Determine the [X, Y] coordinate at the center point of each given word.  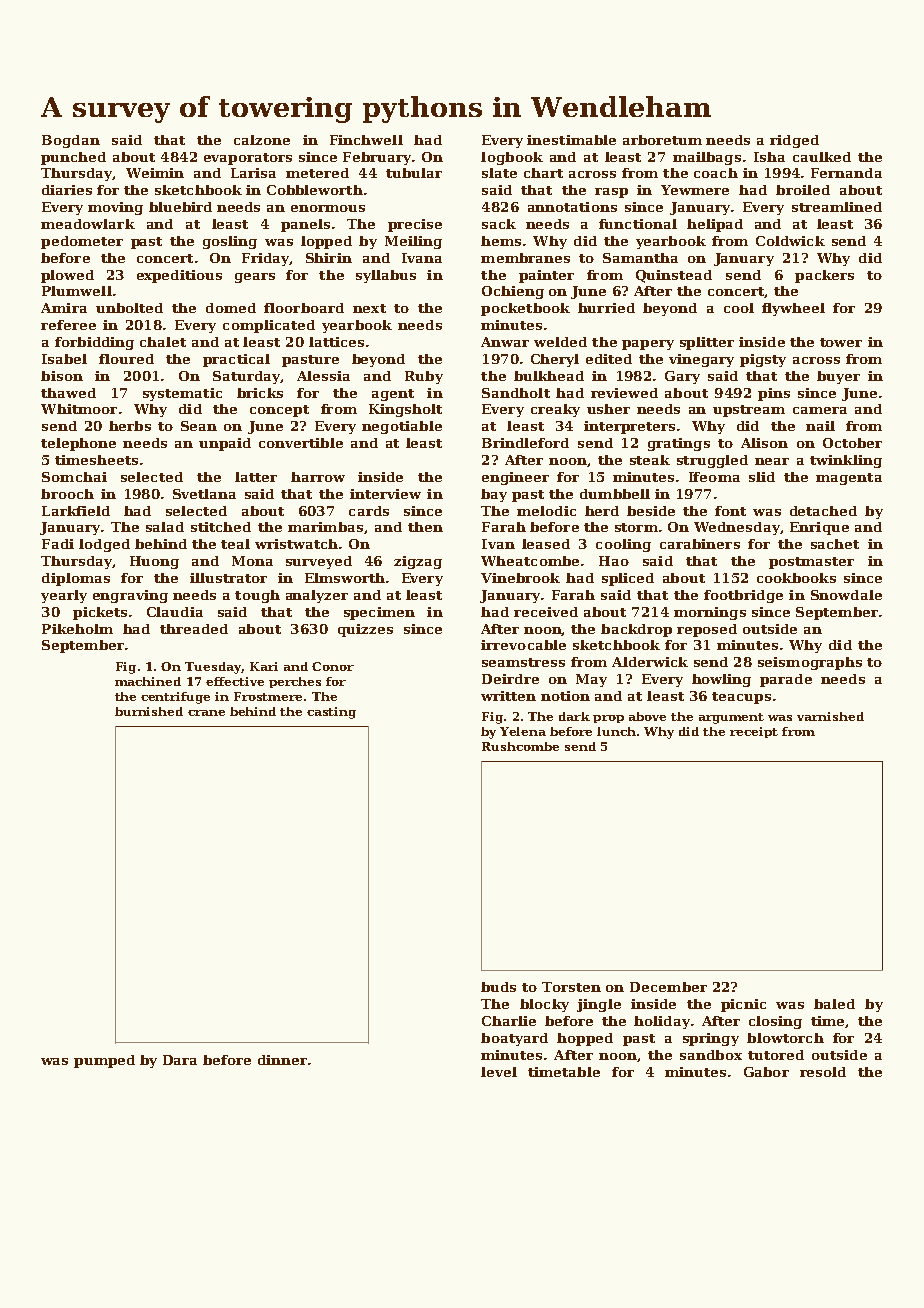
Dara [180, 1060]
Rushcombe [520, 746]
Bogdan [71, 141]
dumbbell [615, 494]
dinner [282, 1060]
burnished [149, 711]
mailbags [707, 158]
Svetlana [204, 494]
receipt [754, 732]
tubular [414, 173]
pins [774, 394]
